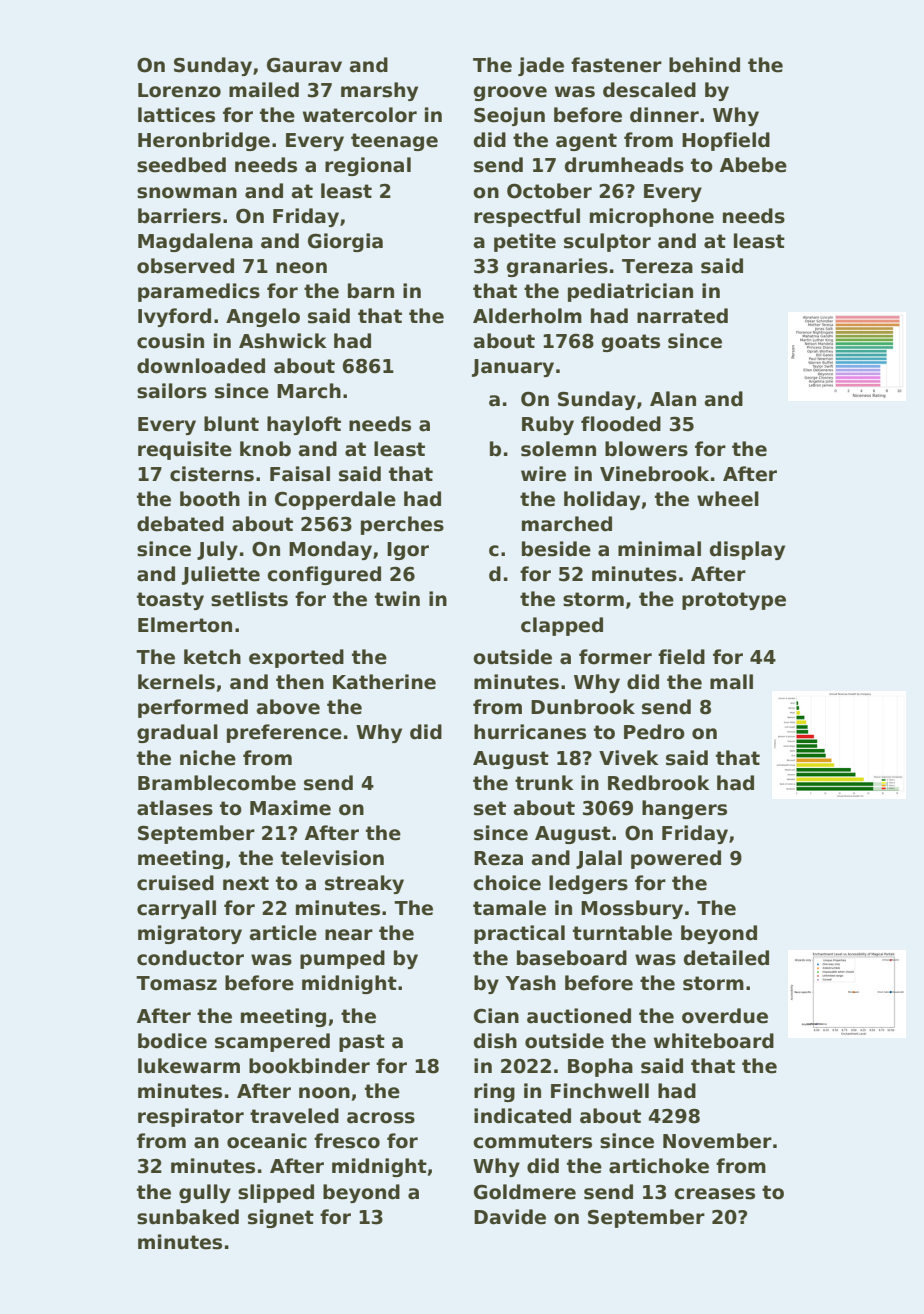 Image resolution: width=924 pixels, height=1314 pixels. I want to click on Pedro, so click(654, 732).
